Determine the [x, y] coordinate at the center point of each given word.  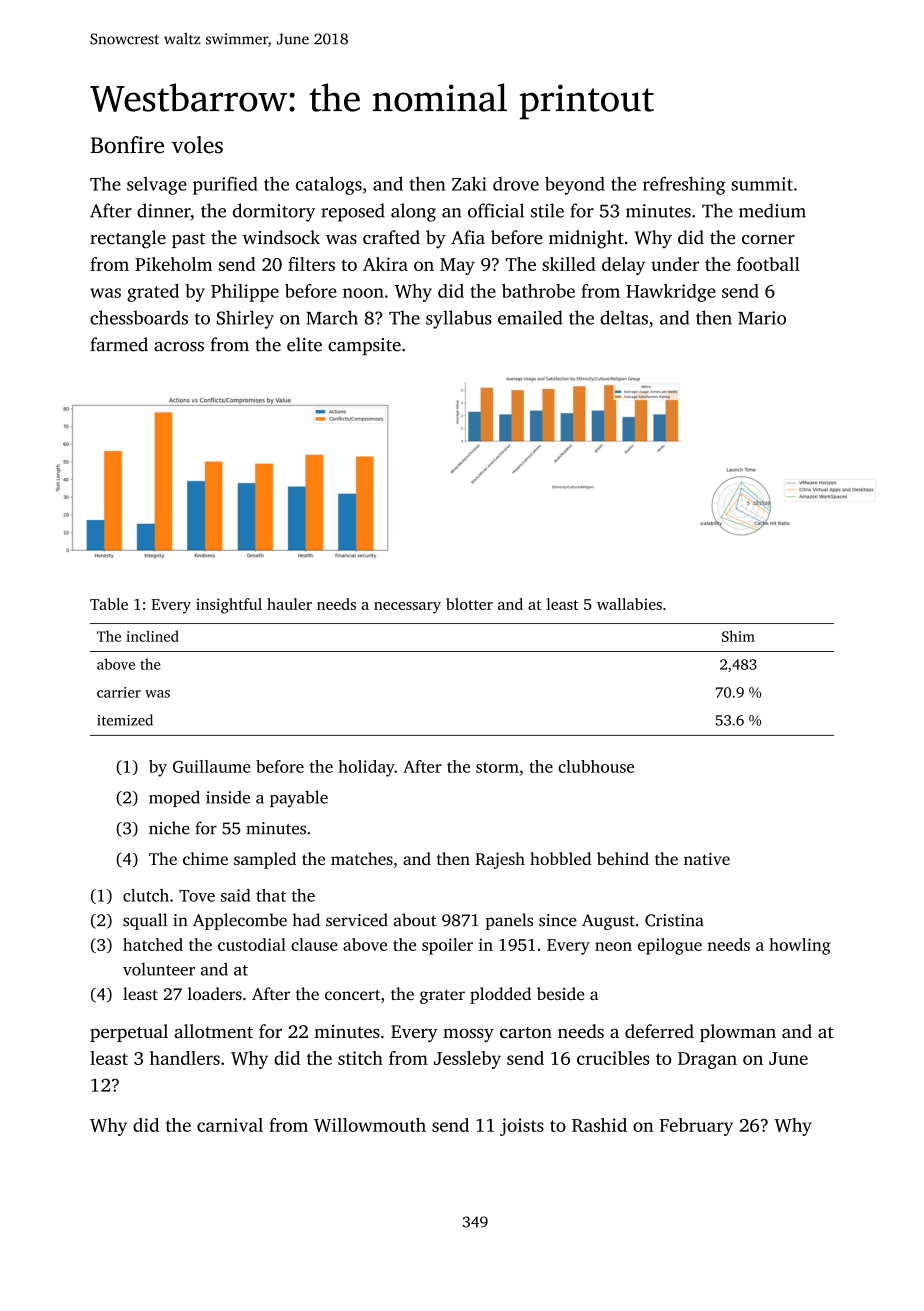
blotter [469, 604]
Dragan [707, 1060]
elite [304, 344]
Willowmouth [370, 1125]
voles [197, 145]
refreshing [684, 185]
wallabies [629, 604]
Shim [738, 636]
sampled [265, 860]
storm [497, 767]
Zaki [469, 183]
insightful [229, 606]
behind [623, 858]
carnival [230, 1125]
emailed [530, 317]
